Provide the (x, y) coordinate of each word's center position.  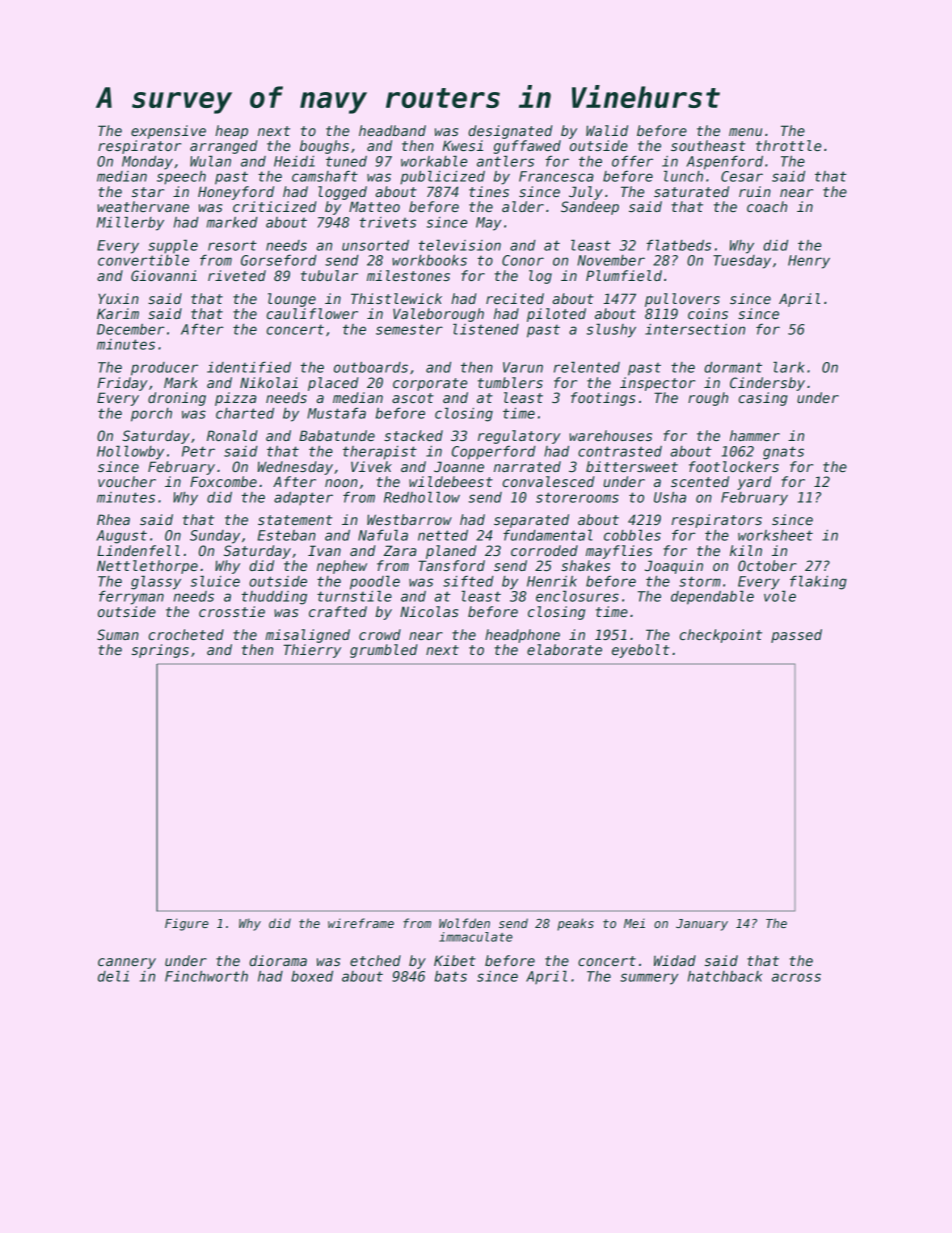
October (767, 565)
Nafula (383, 535)
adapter (303, 498)
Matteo (374, 206)
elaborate (564, 649)
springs (160, 651)
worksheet (775, 535)
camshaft (325, 176)
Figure (187, 924)
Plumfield (624, 275)
